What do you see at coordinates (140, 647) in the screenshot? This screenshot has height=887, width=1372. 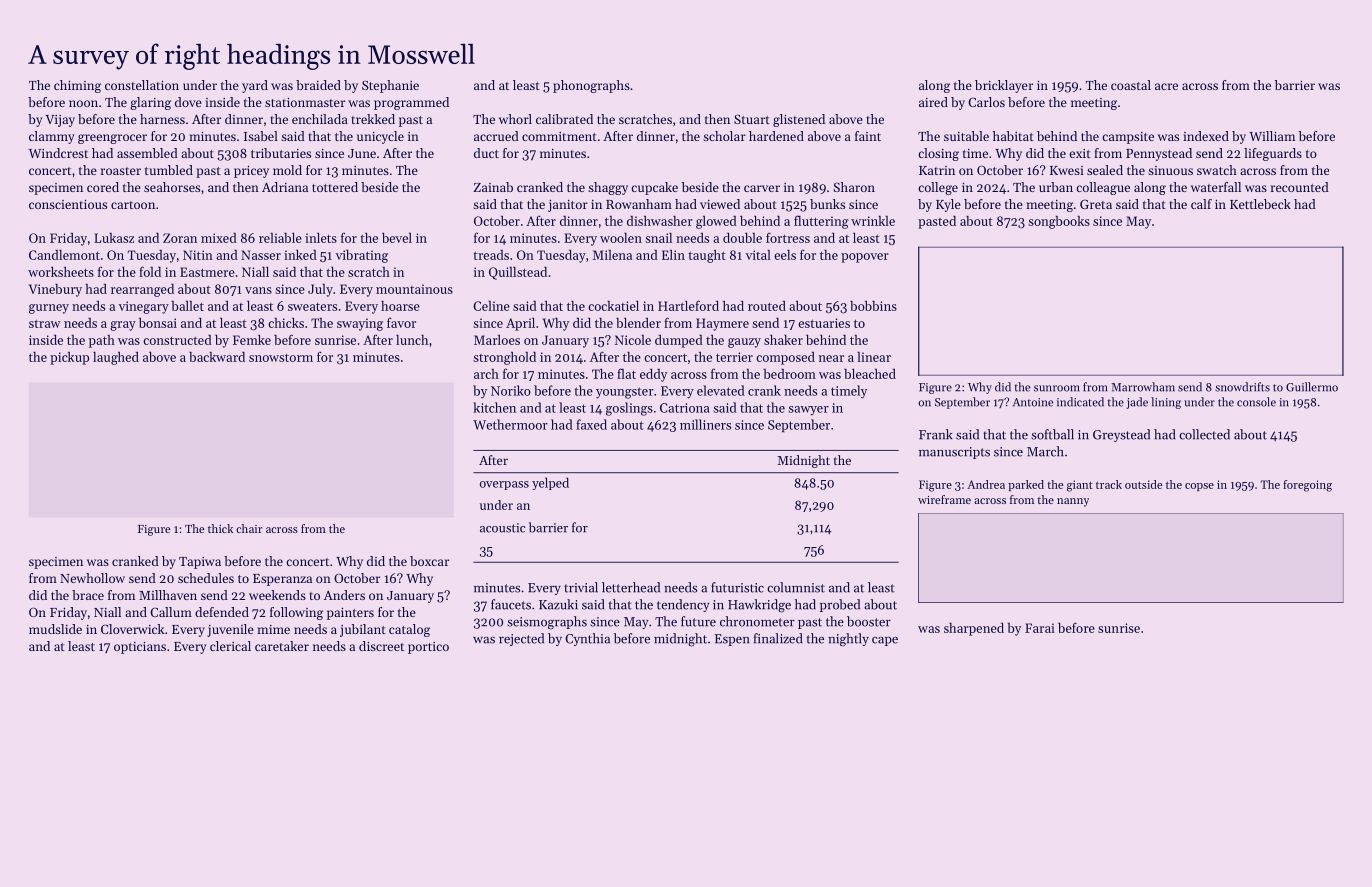 I see `opticians` at bounding box center [140, 647].
